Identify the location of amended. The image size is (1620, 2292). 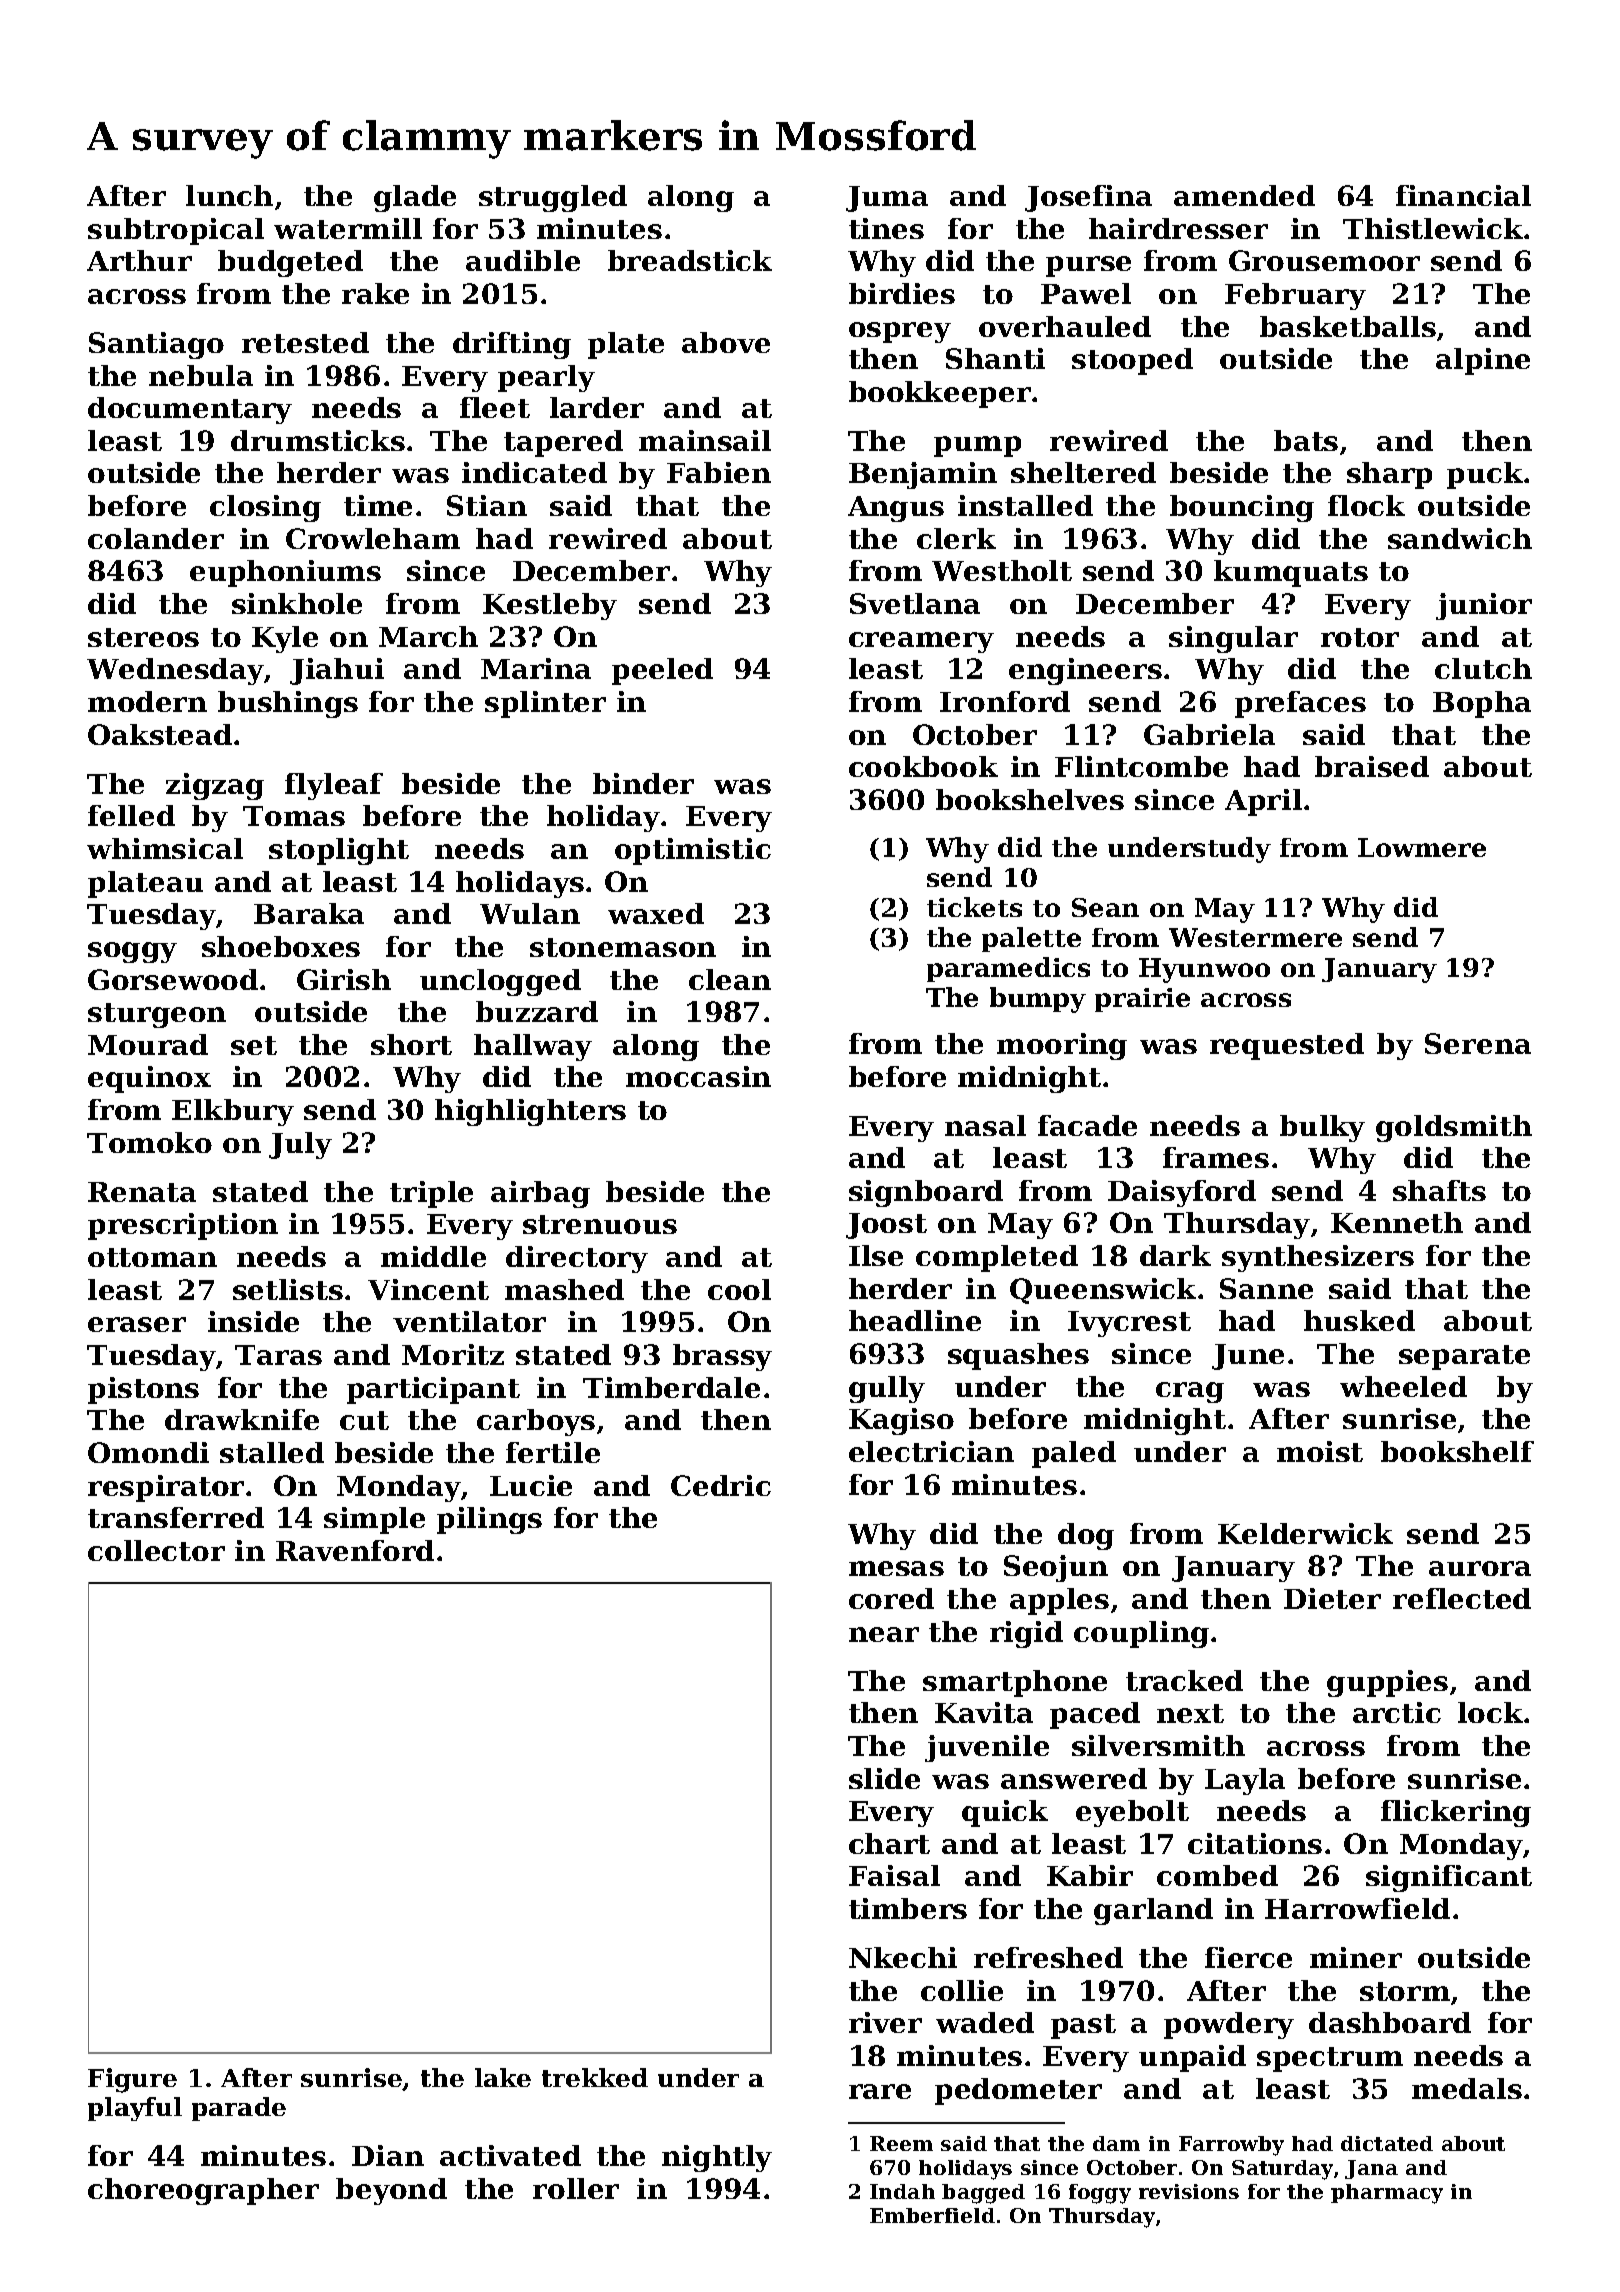
(1244, 195).
